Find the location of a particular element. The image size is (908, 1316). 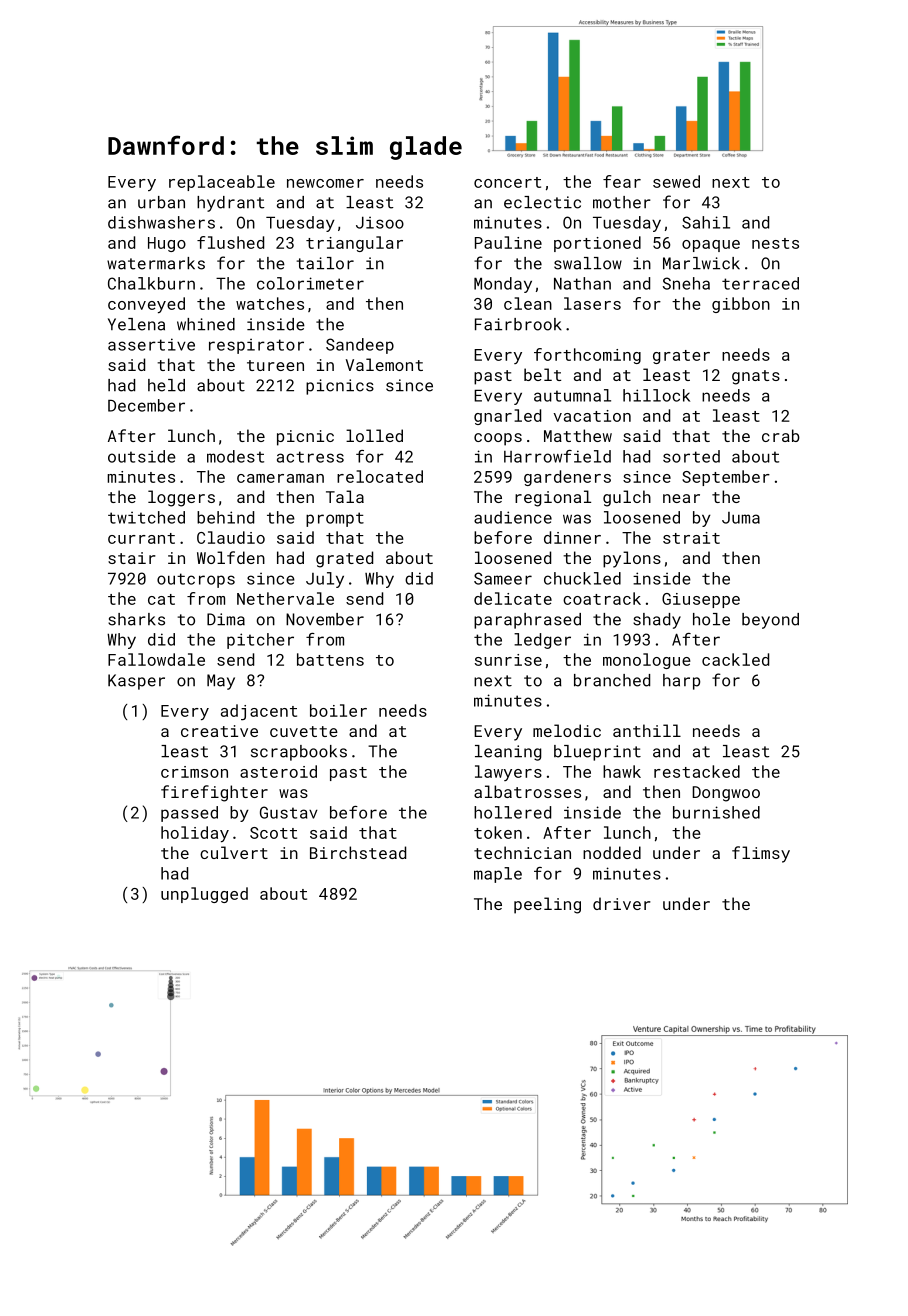

peeling is located at coordinates (547, 905).
